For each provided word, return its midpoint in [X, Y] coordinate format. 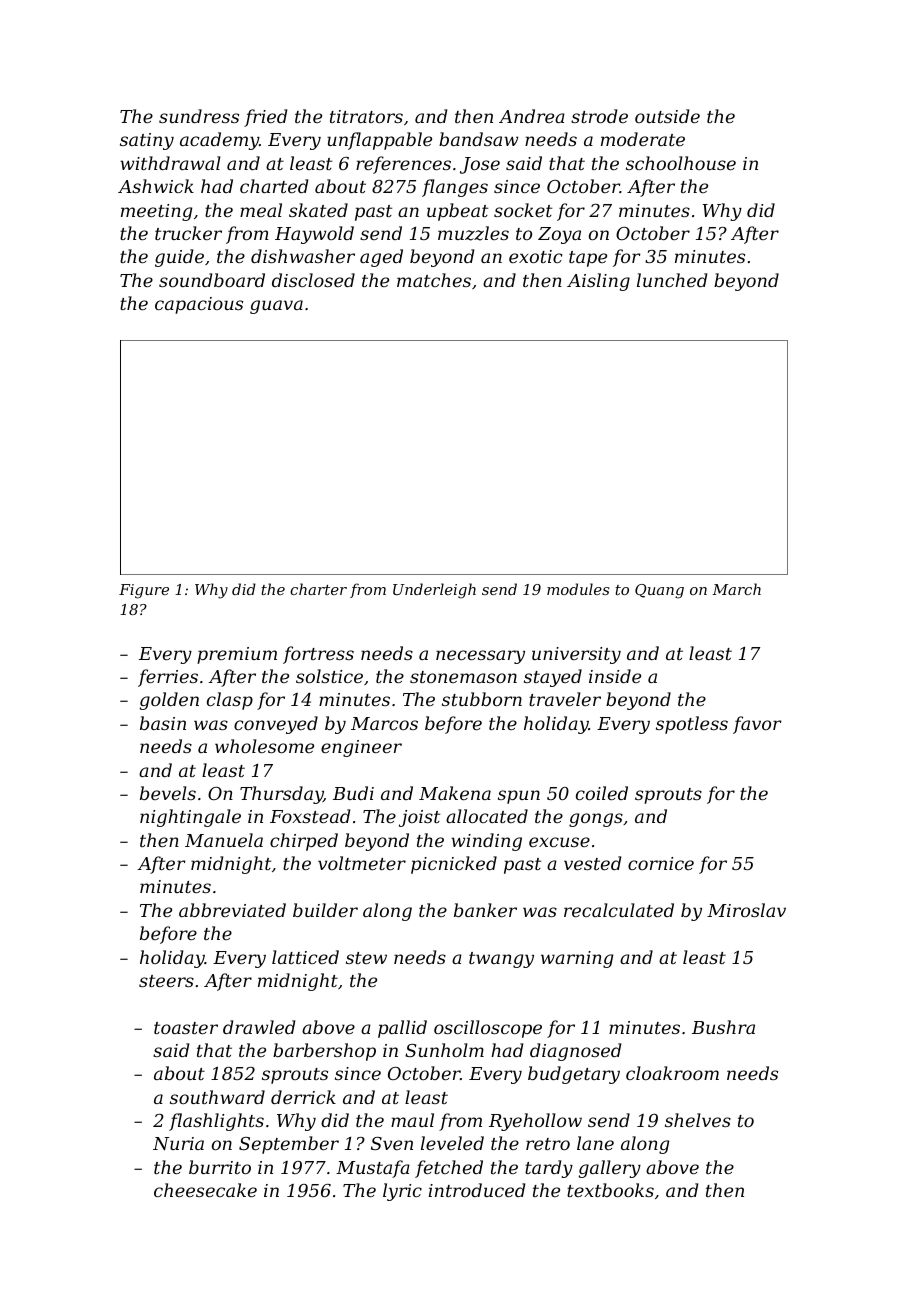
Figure [144, 591]
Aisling [598, 282]
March [736, 589]
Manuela [224, 840]
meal [261, 210]
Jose [480, 165]
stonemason [463, 677]
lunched [672, 280]
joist [419, 818]
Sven [392, 1143]
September [289, 1145]
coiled [602, 793]
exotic [536, 256]
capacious [199, 305]
